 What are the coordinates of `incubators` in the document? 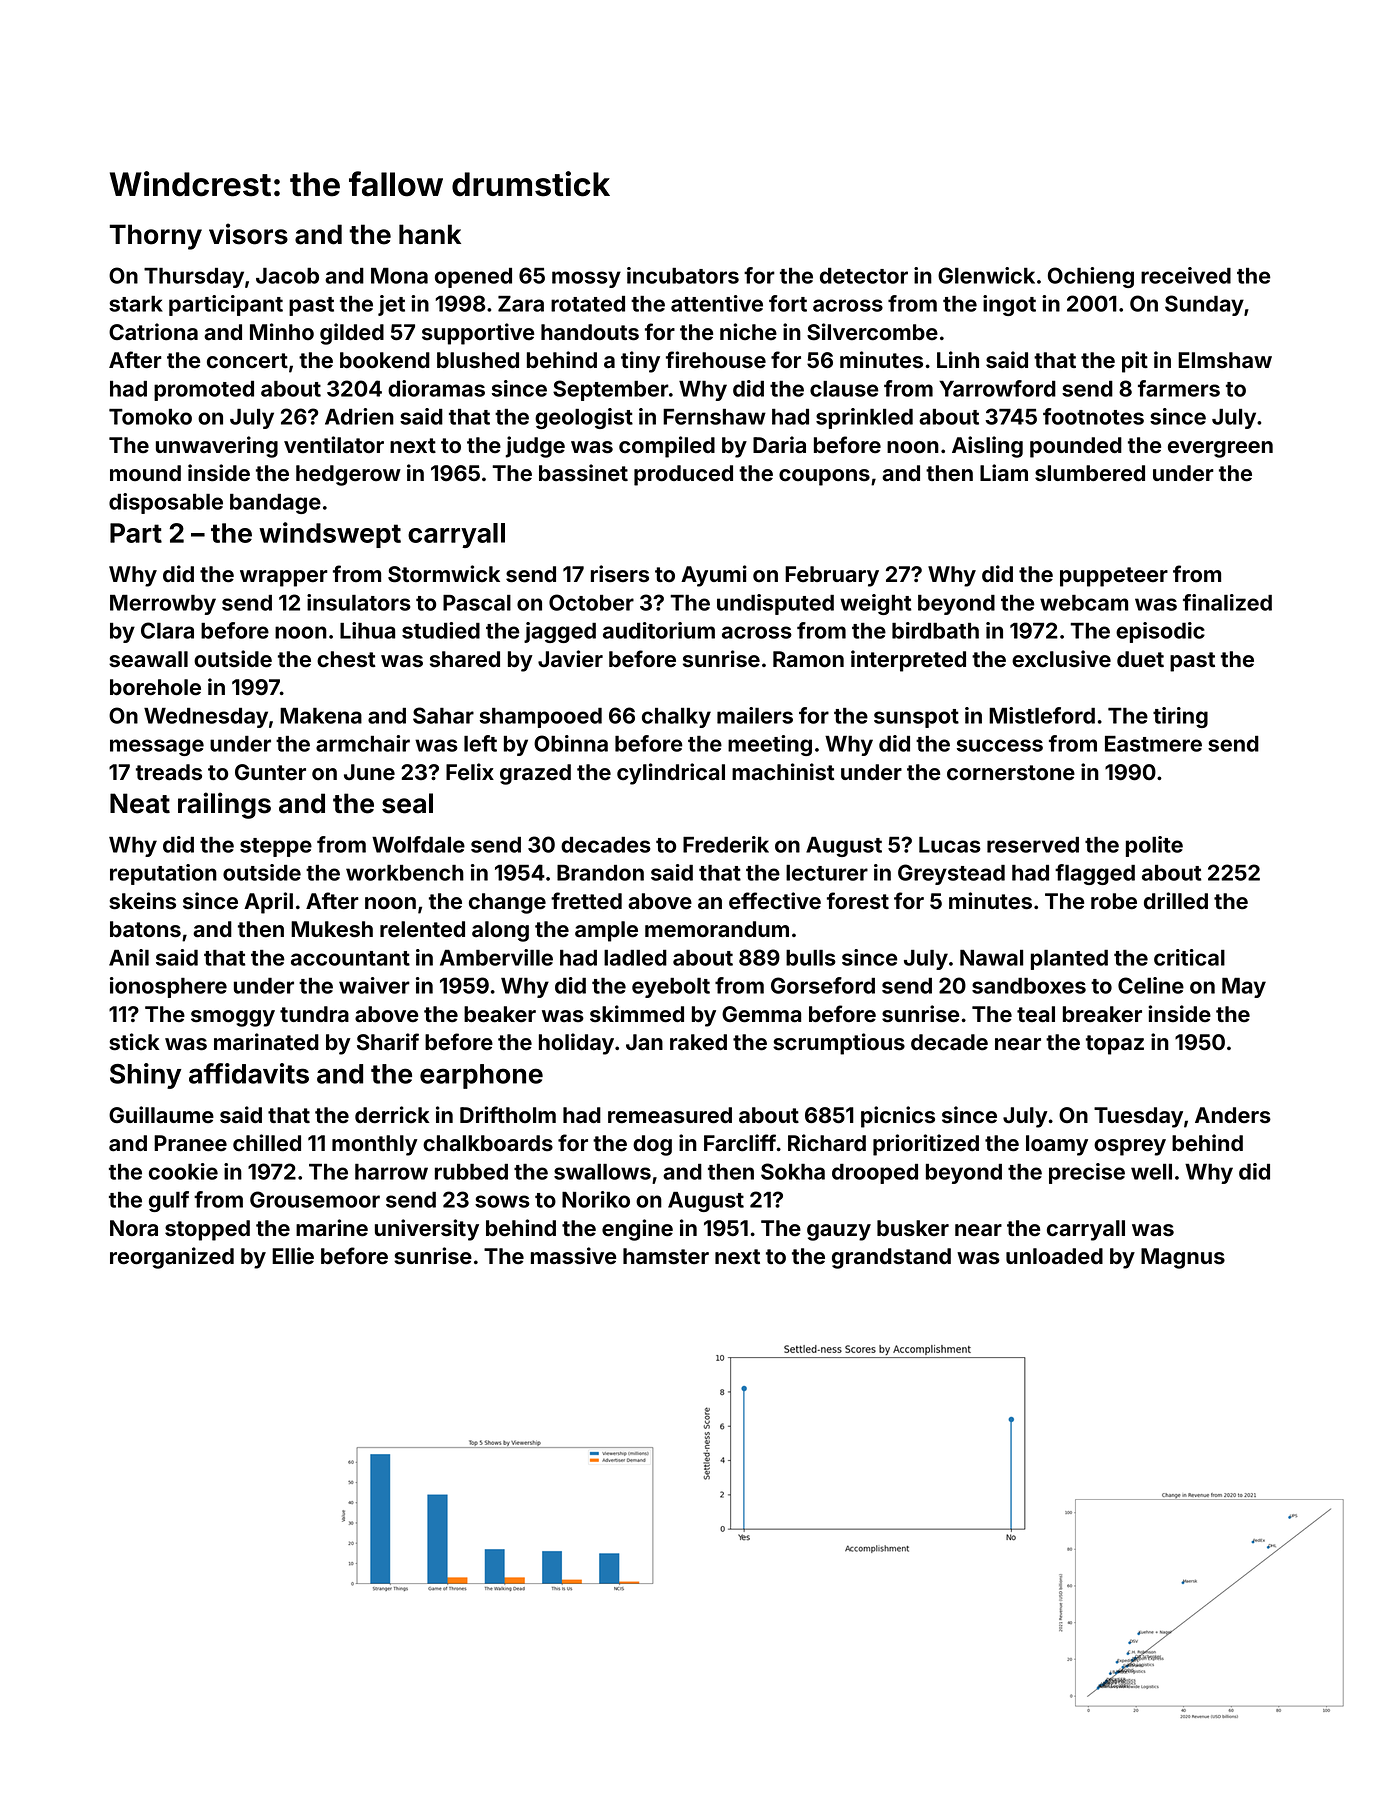 It's located at (683, 275).
